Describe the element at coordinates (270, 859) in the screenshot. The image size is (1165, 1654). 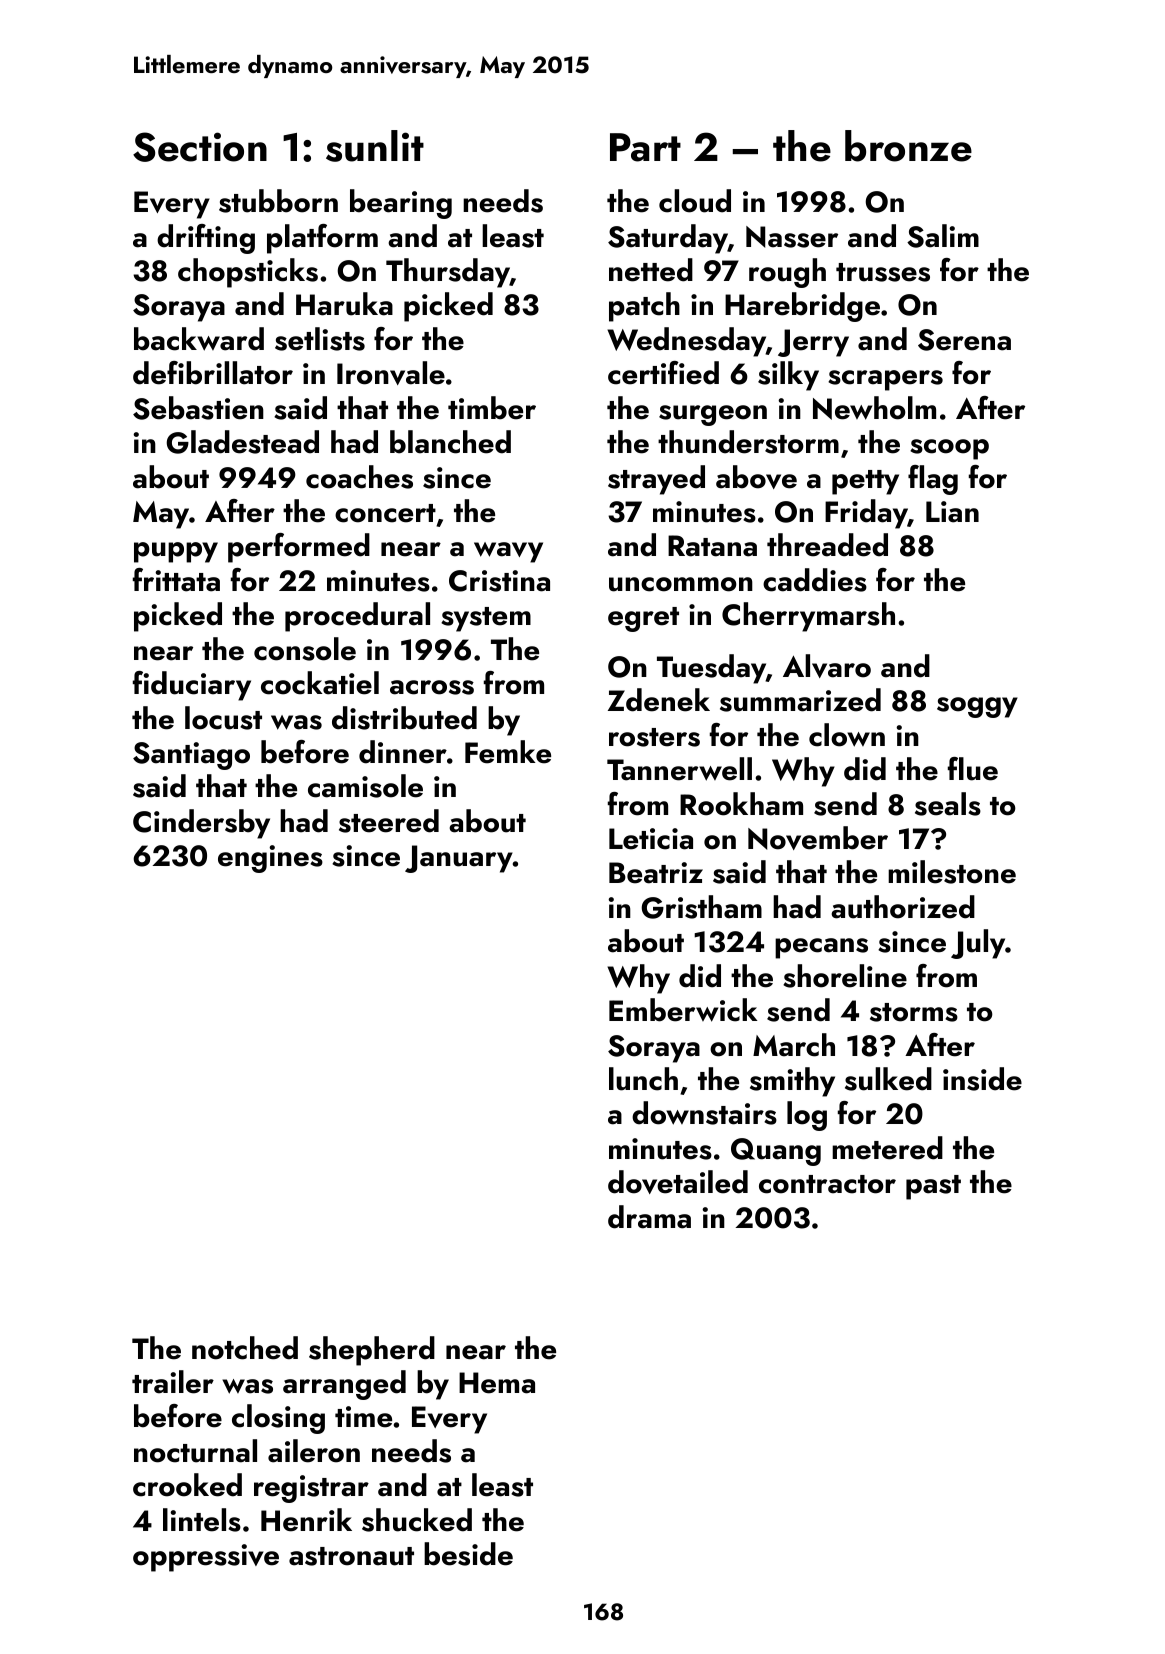
I see `engines` at that location.
